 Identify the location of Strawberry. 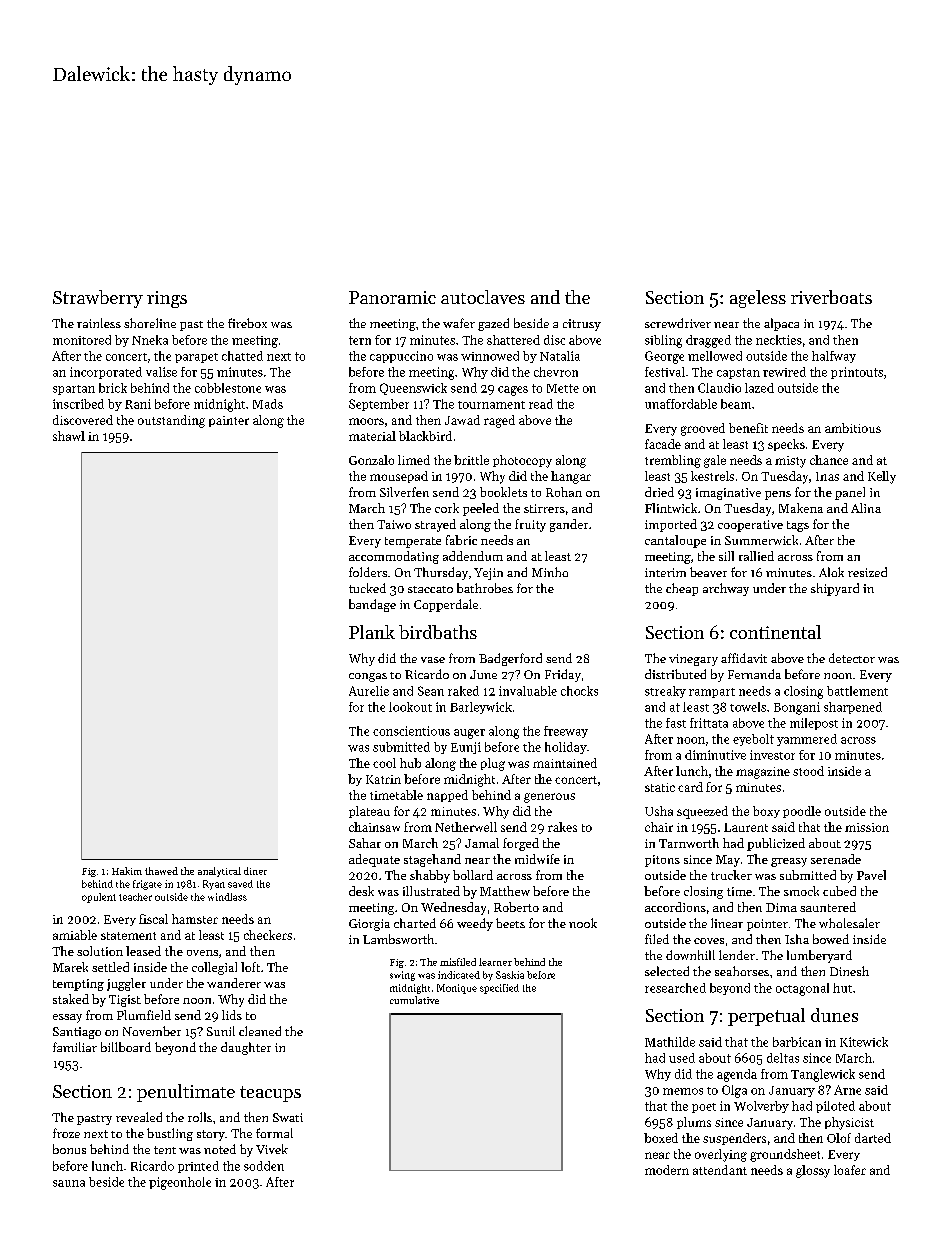
(98, 299).
